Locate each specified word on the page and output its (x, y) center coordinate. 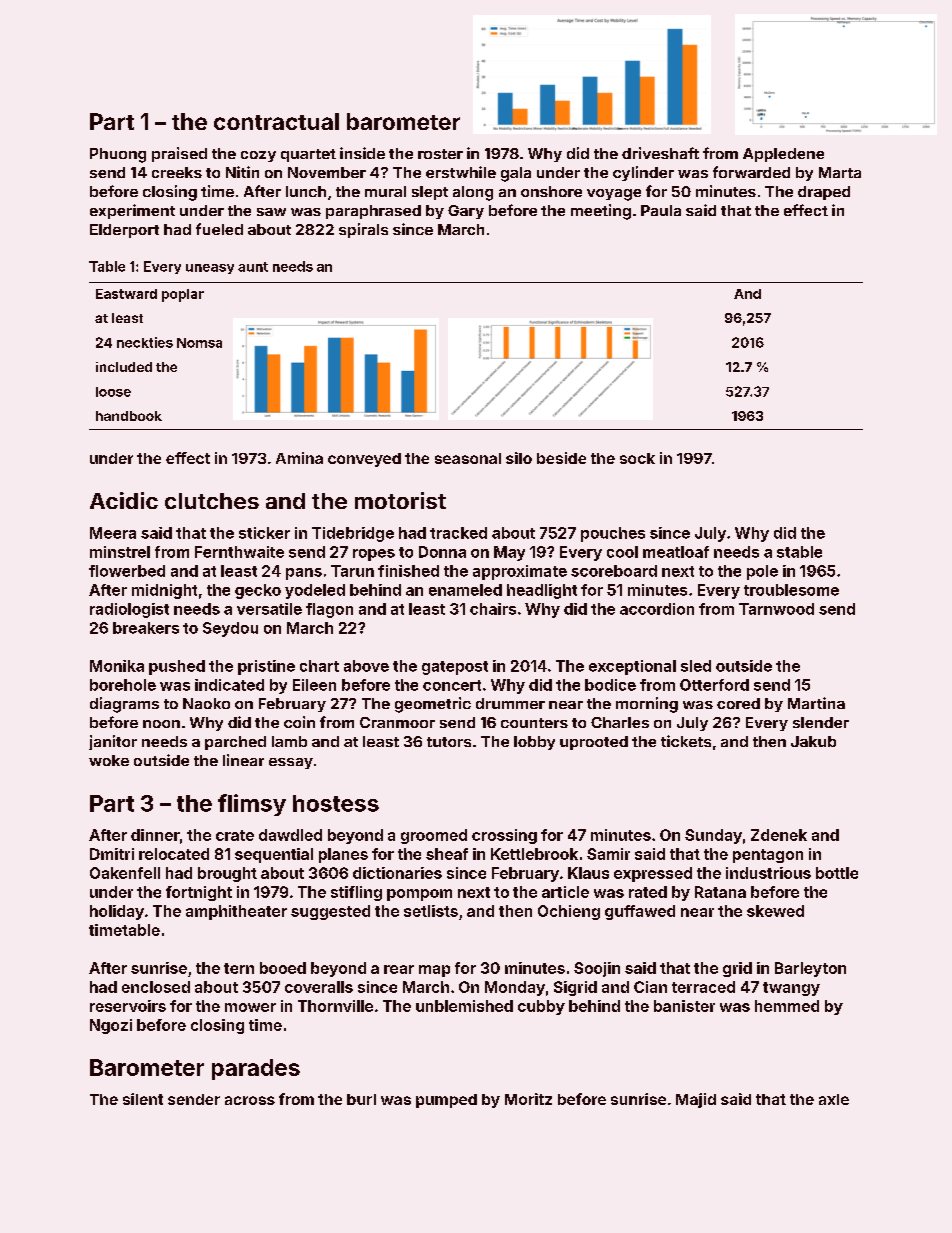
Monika (117, 666)
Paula (661, 210)
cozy (258, 156)
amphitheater (236, 912)
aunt (253, 267)
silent (143, 1099)
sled (696, 666)
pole (762, 572)
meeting (601, 212)
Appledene (783, 155)
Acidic (124, 500)
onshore (551, 191)
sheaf (447, 854)
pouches (613, 534)
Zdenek (779, 835)
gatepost (455, 668)
